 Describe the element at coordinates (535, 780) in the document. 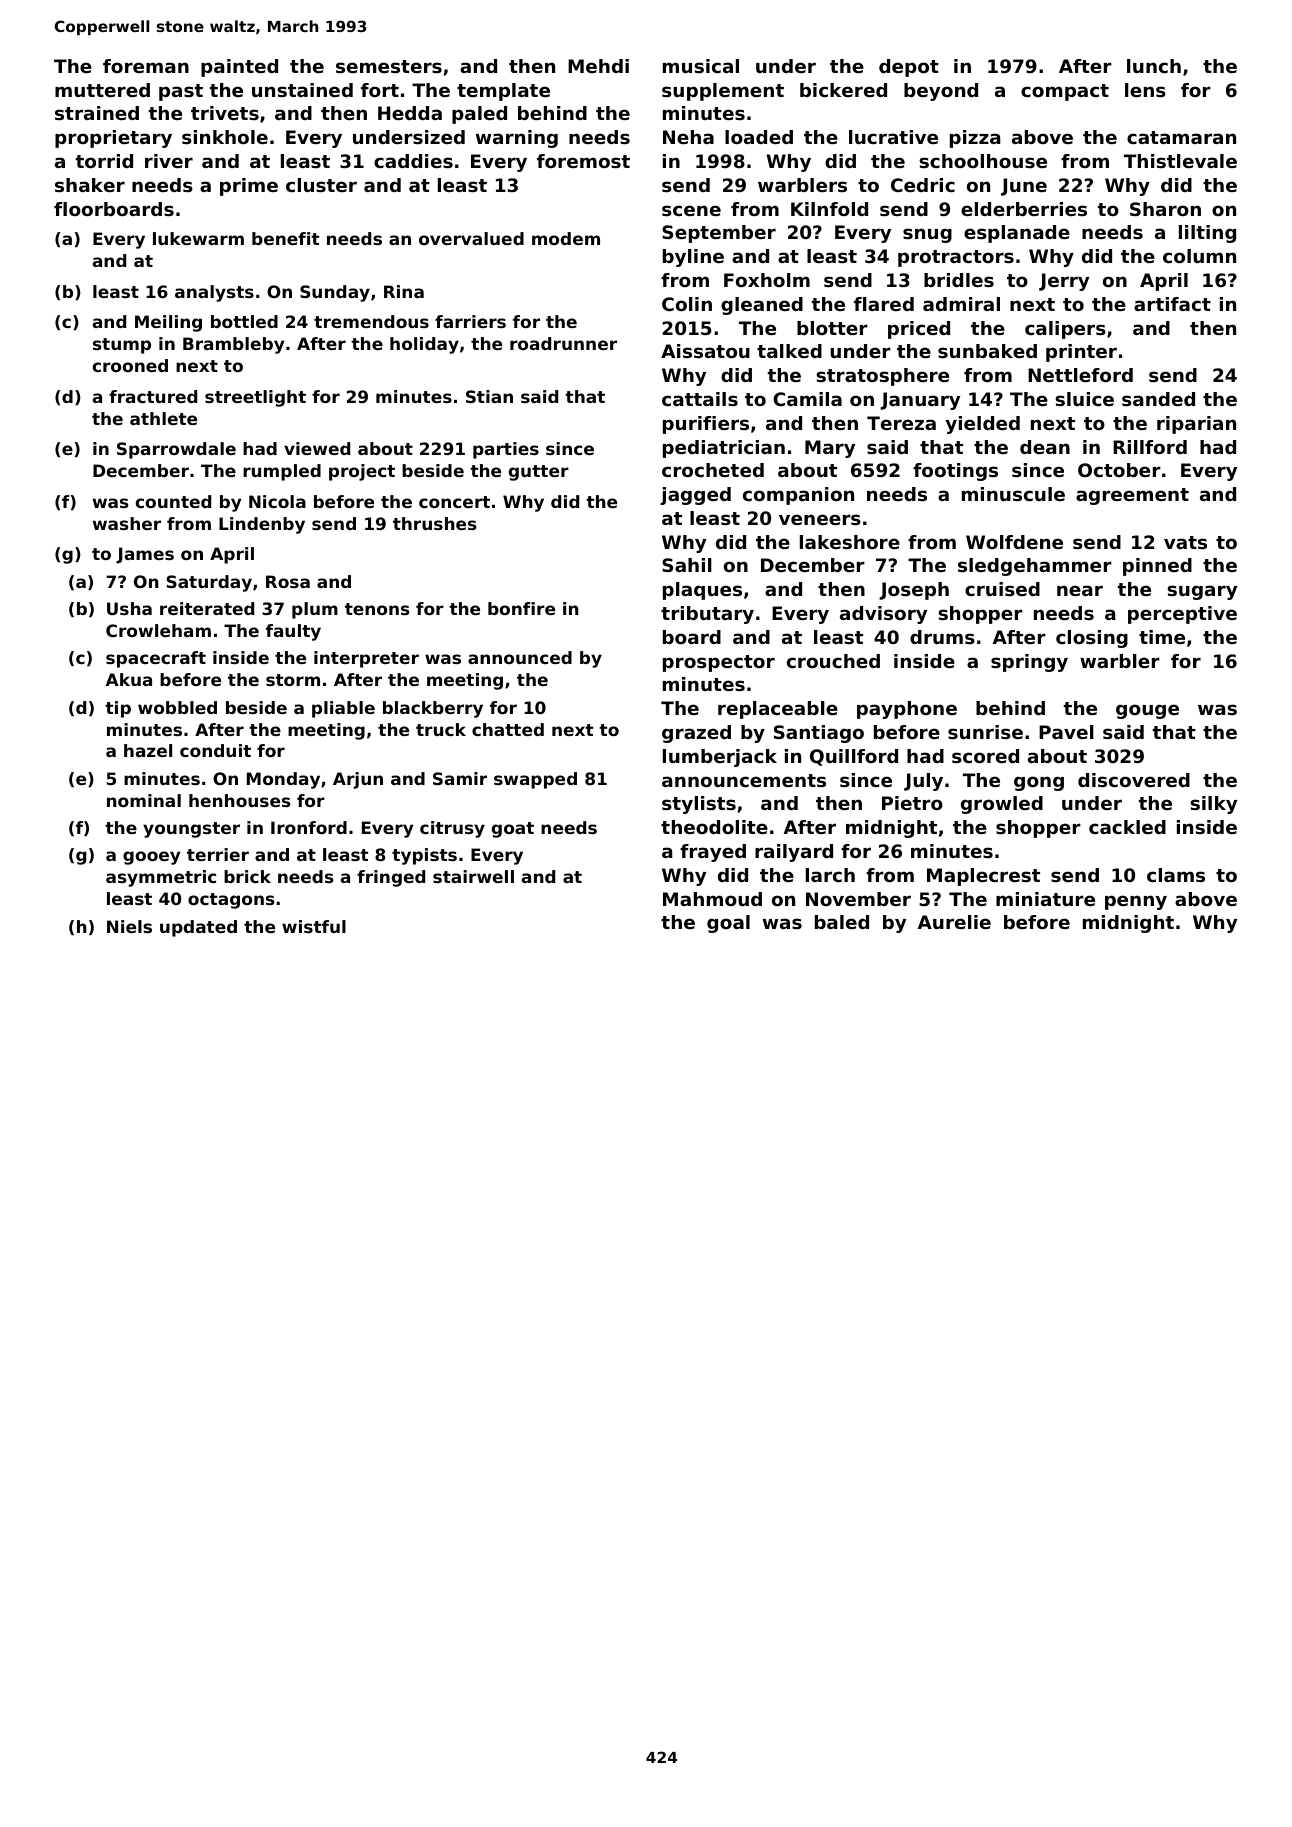

I see `swapped` at that location.
